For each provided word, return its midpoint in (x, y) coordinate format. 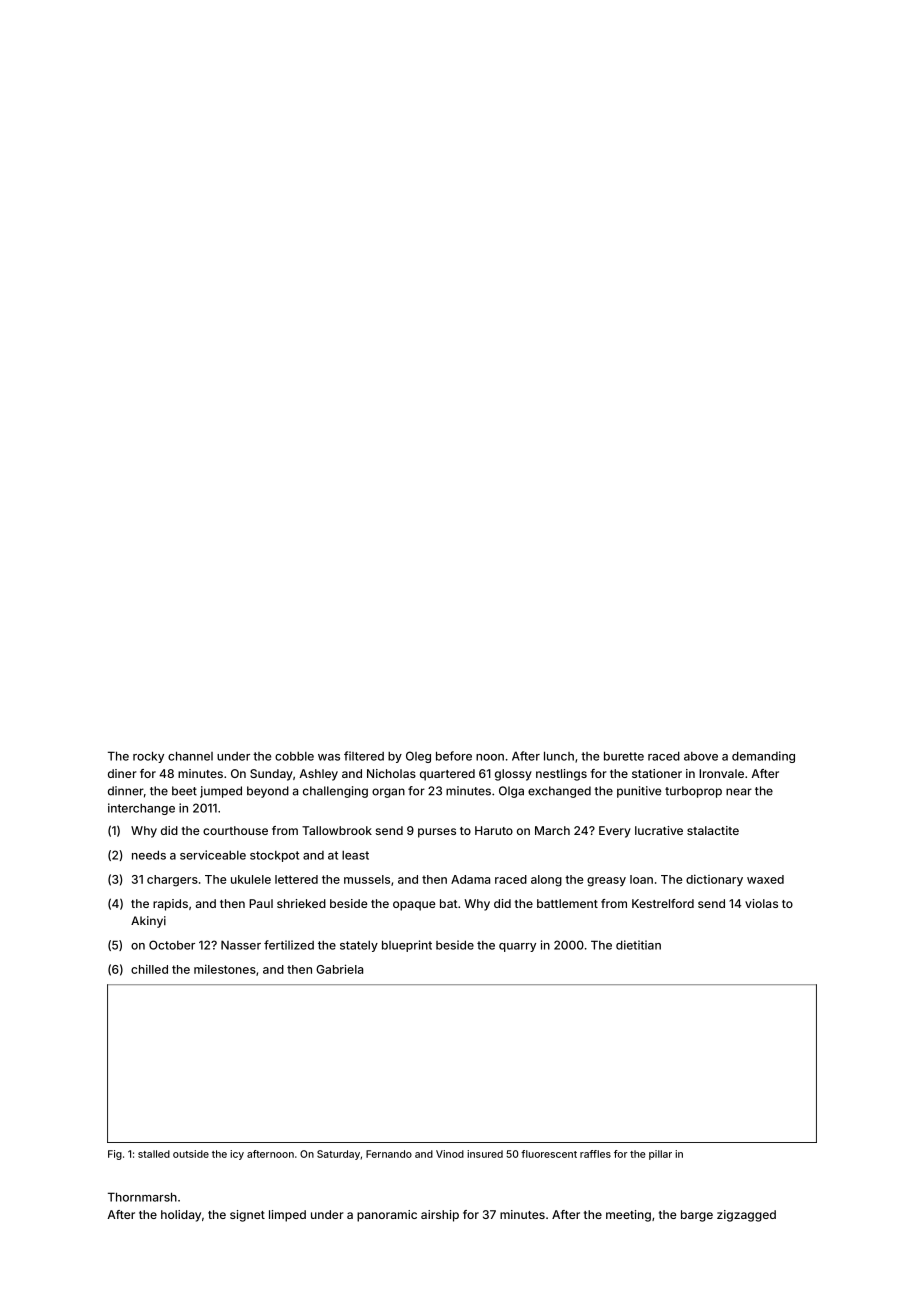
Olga (511, 792)
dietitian (638, 945)
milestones (225, 969)
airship (440, 1216)
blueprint (407, 946)
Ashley (318, 775)
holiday (181, 1216)
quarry (517, 947)
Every (615, 832)
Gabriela (339, 969)
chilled (149, 969)
